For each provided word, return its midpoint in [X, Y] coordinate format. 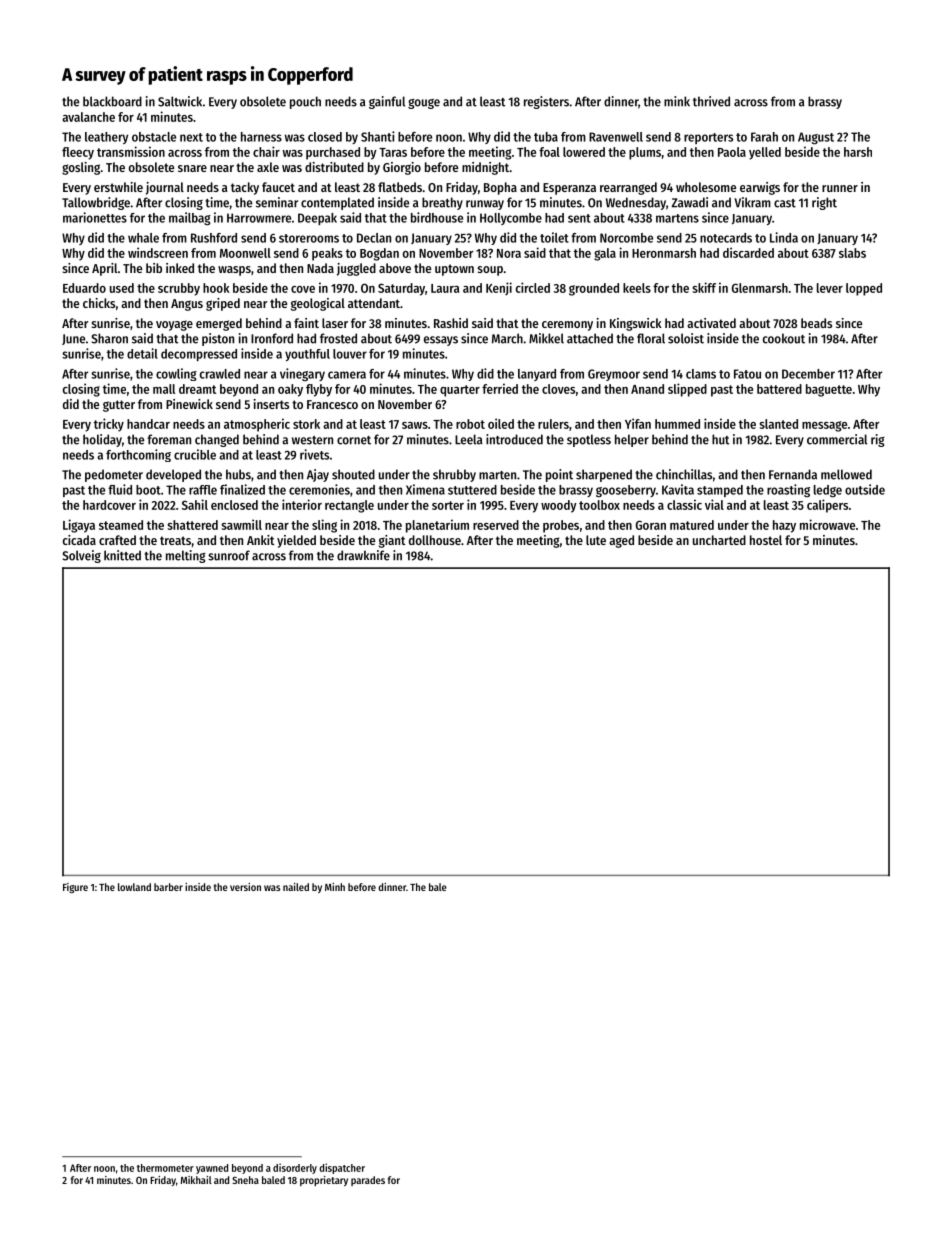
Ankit [260, 540]
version [245, 887]
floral [651, 338]
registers [546, 102]
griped [223, 304]
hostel [766, 540]
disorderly [295, 1168]
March [507, 338]
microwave [827, 524]
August [816, 138]
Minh [335, 887]
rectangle [349, 506]
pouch [305, 102]
